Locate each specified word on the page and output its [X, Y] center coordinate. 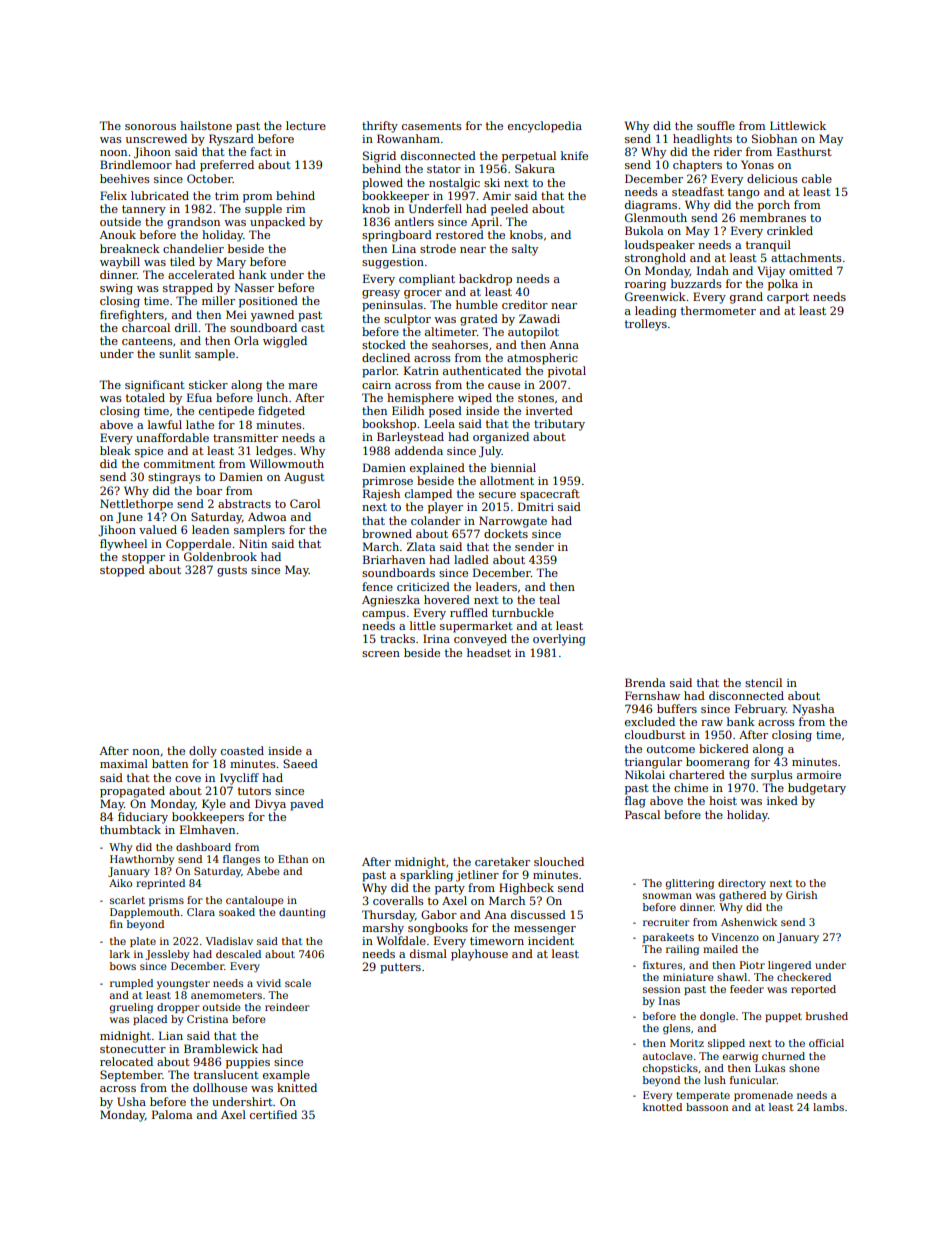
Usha [132, 1101]
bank [741, 721]
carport [788, 298]
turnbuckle [523, 612]
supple [263, 210]
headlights [702, 140]
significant [155, 386]
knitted [297, 1087]
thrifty [380, 127]
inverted [549, 410]
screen [381, 654]
